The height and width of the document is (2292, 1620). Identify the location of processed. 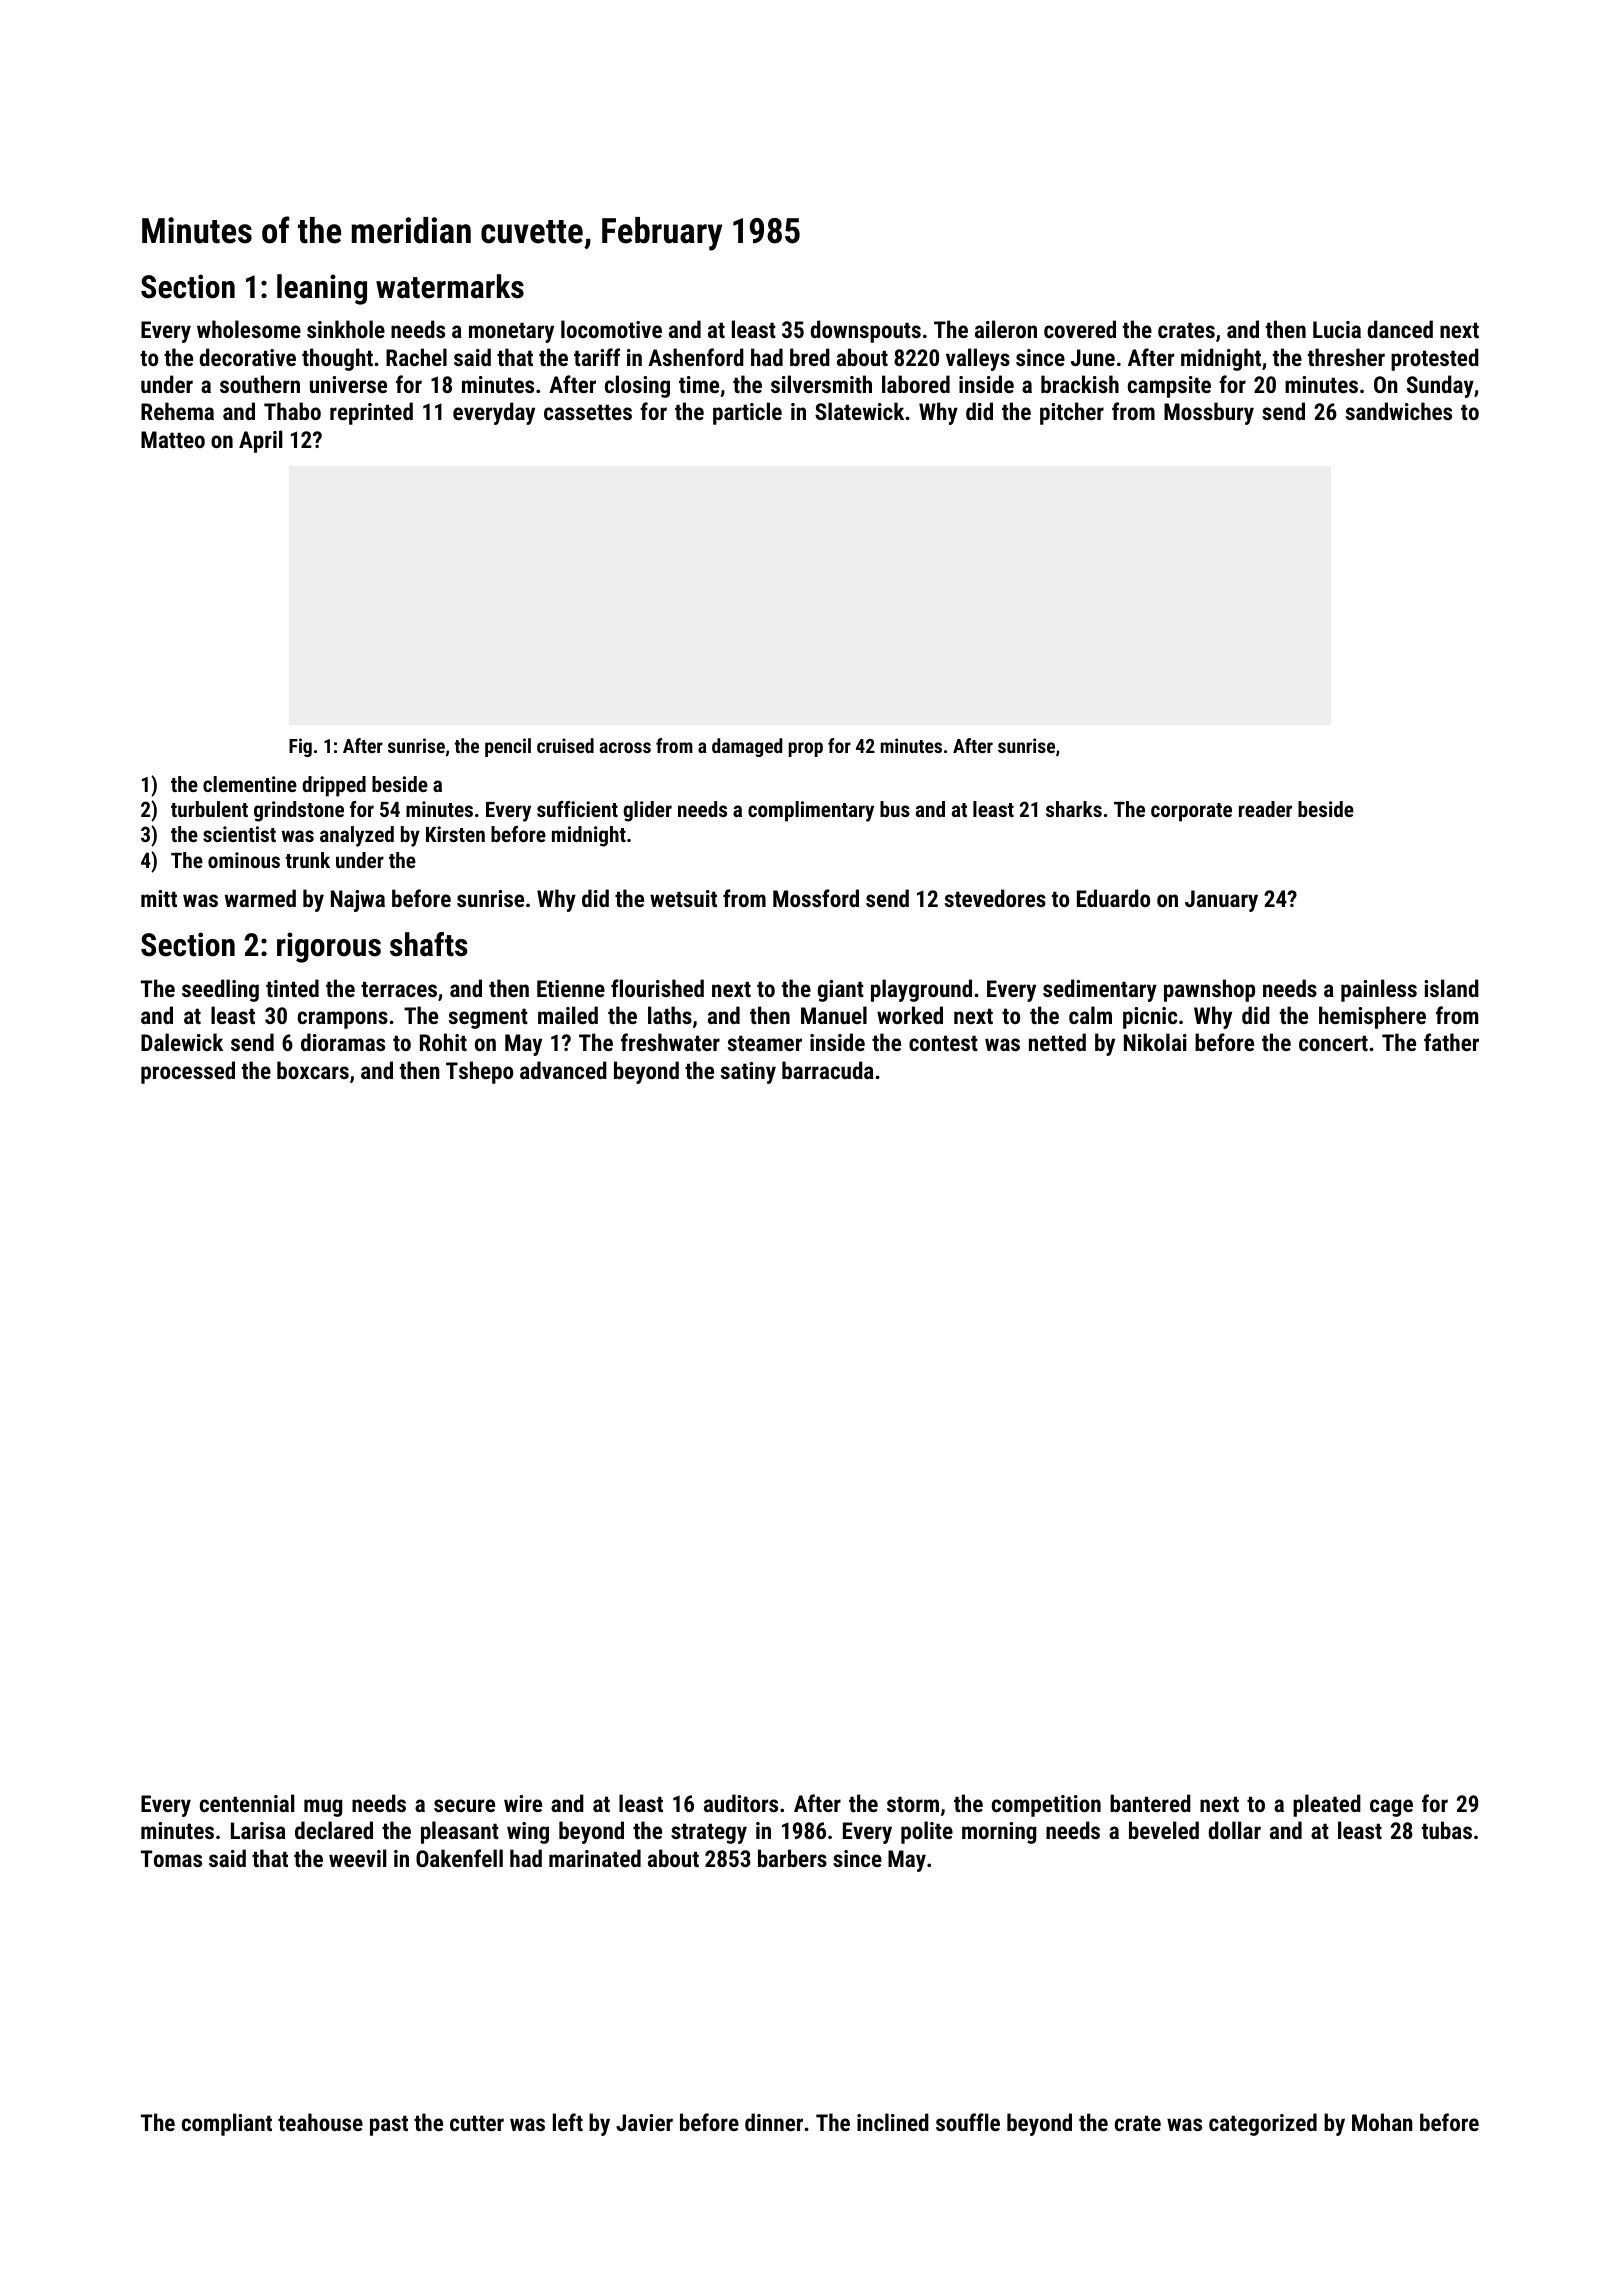
(188, 1072).
